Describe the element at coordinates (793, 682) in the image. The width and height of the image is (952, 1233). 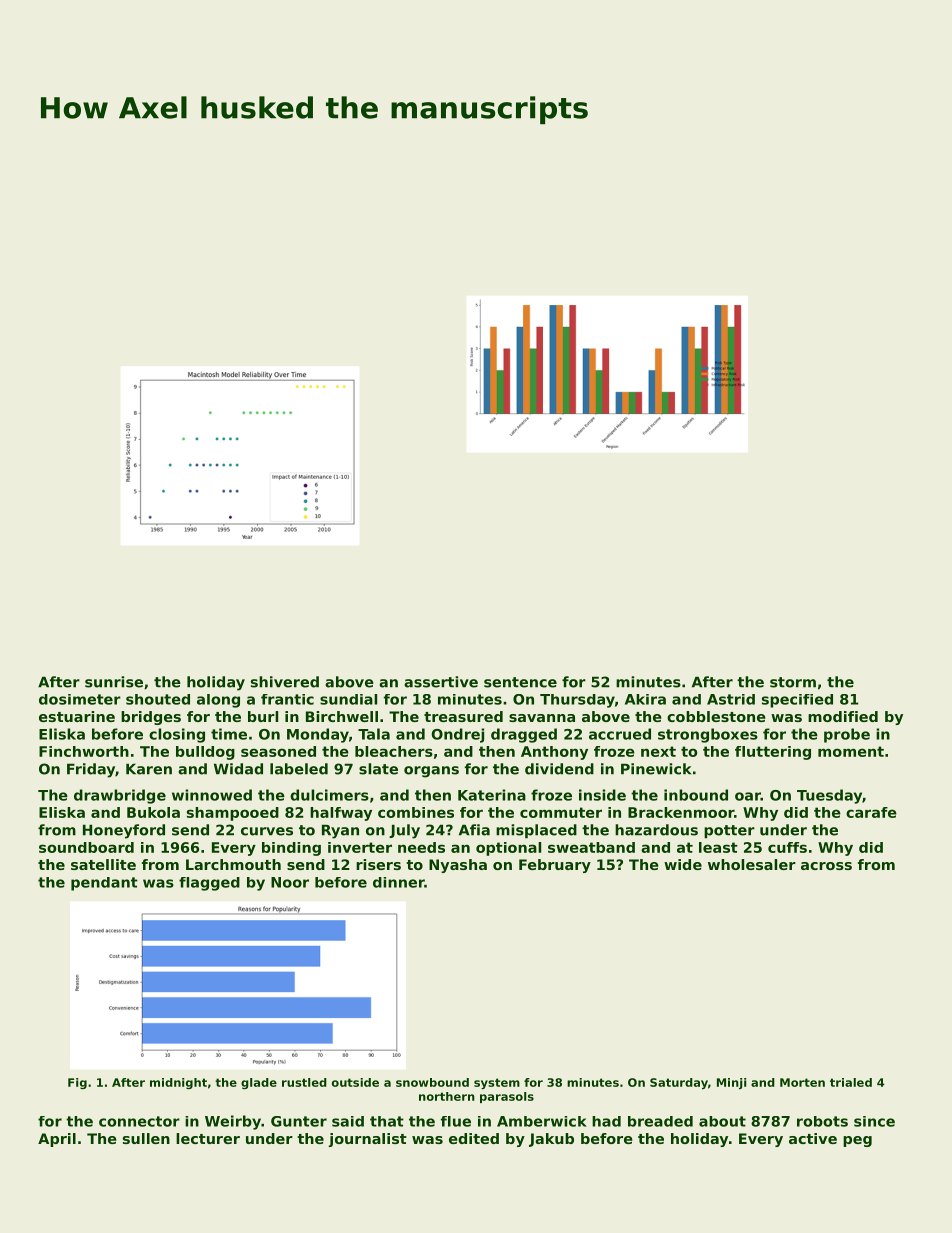
I see `storm` at that location.
